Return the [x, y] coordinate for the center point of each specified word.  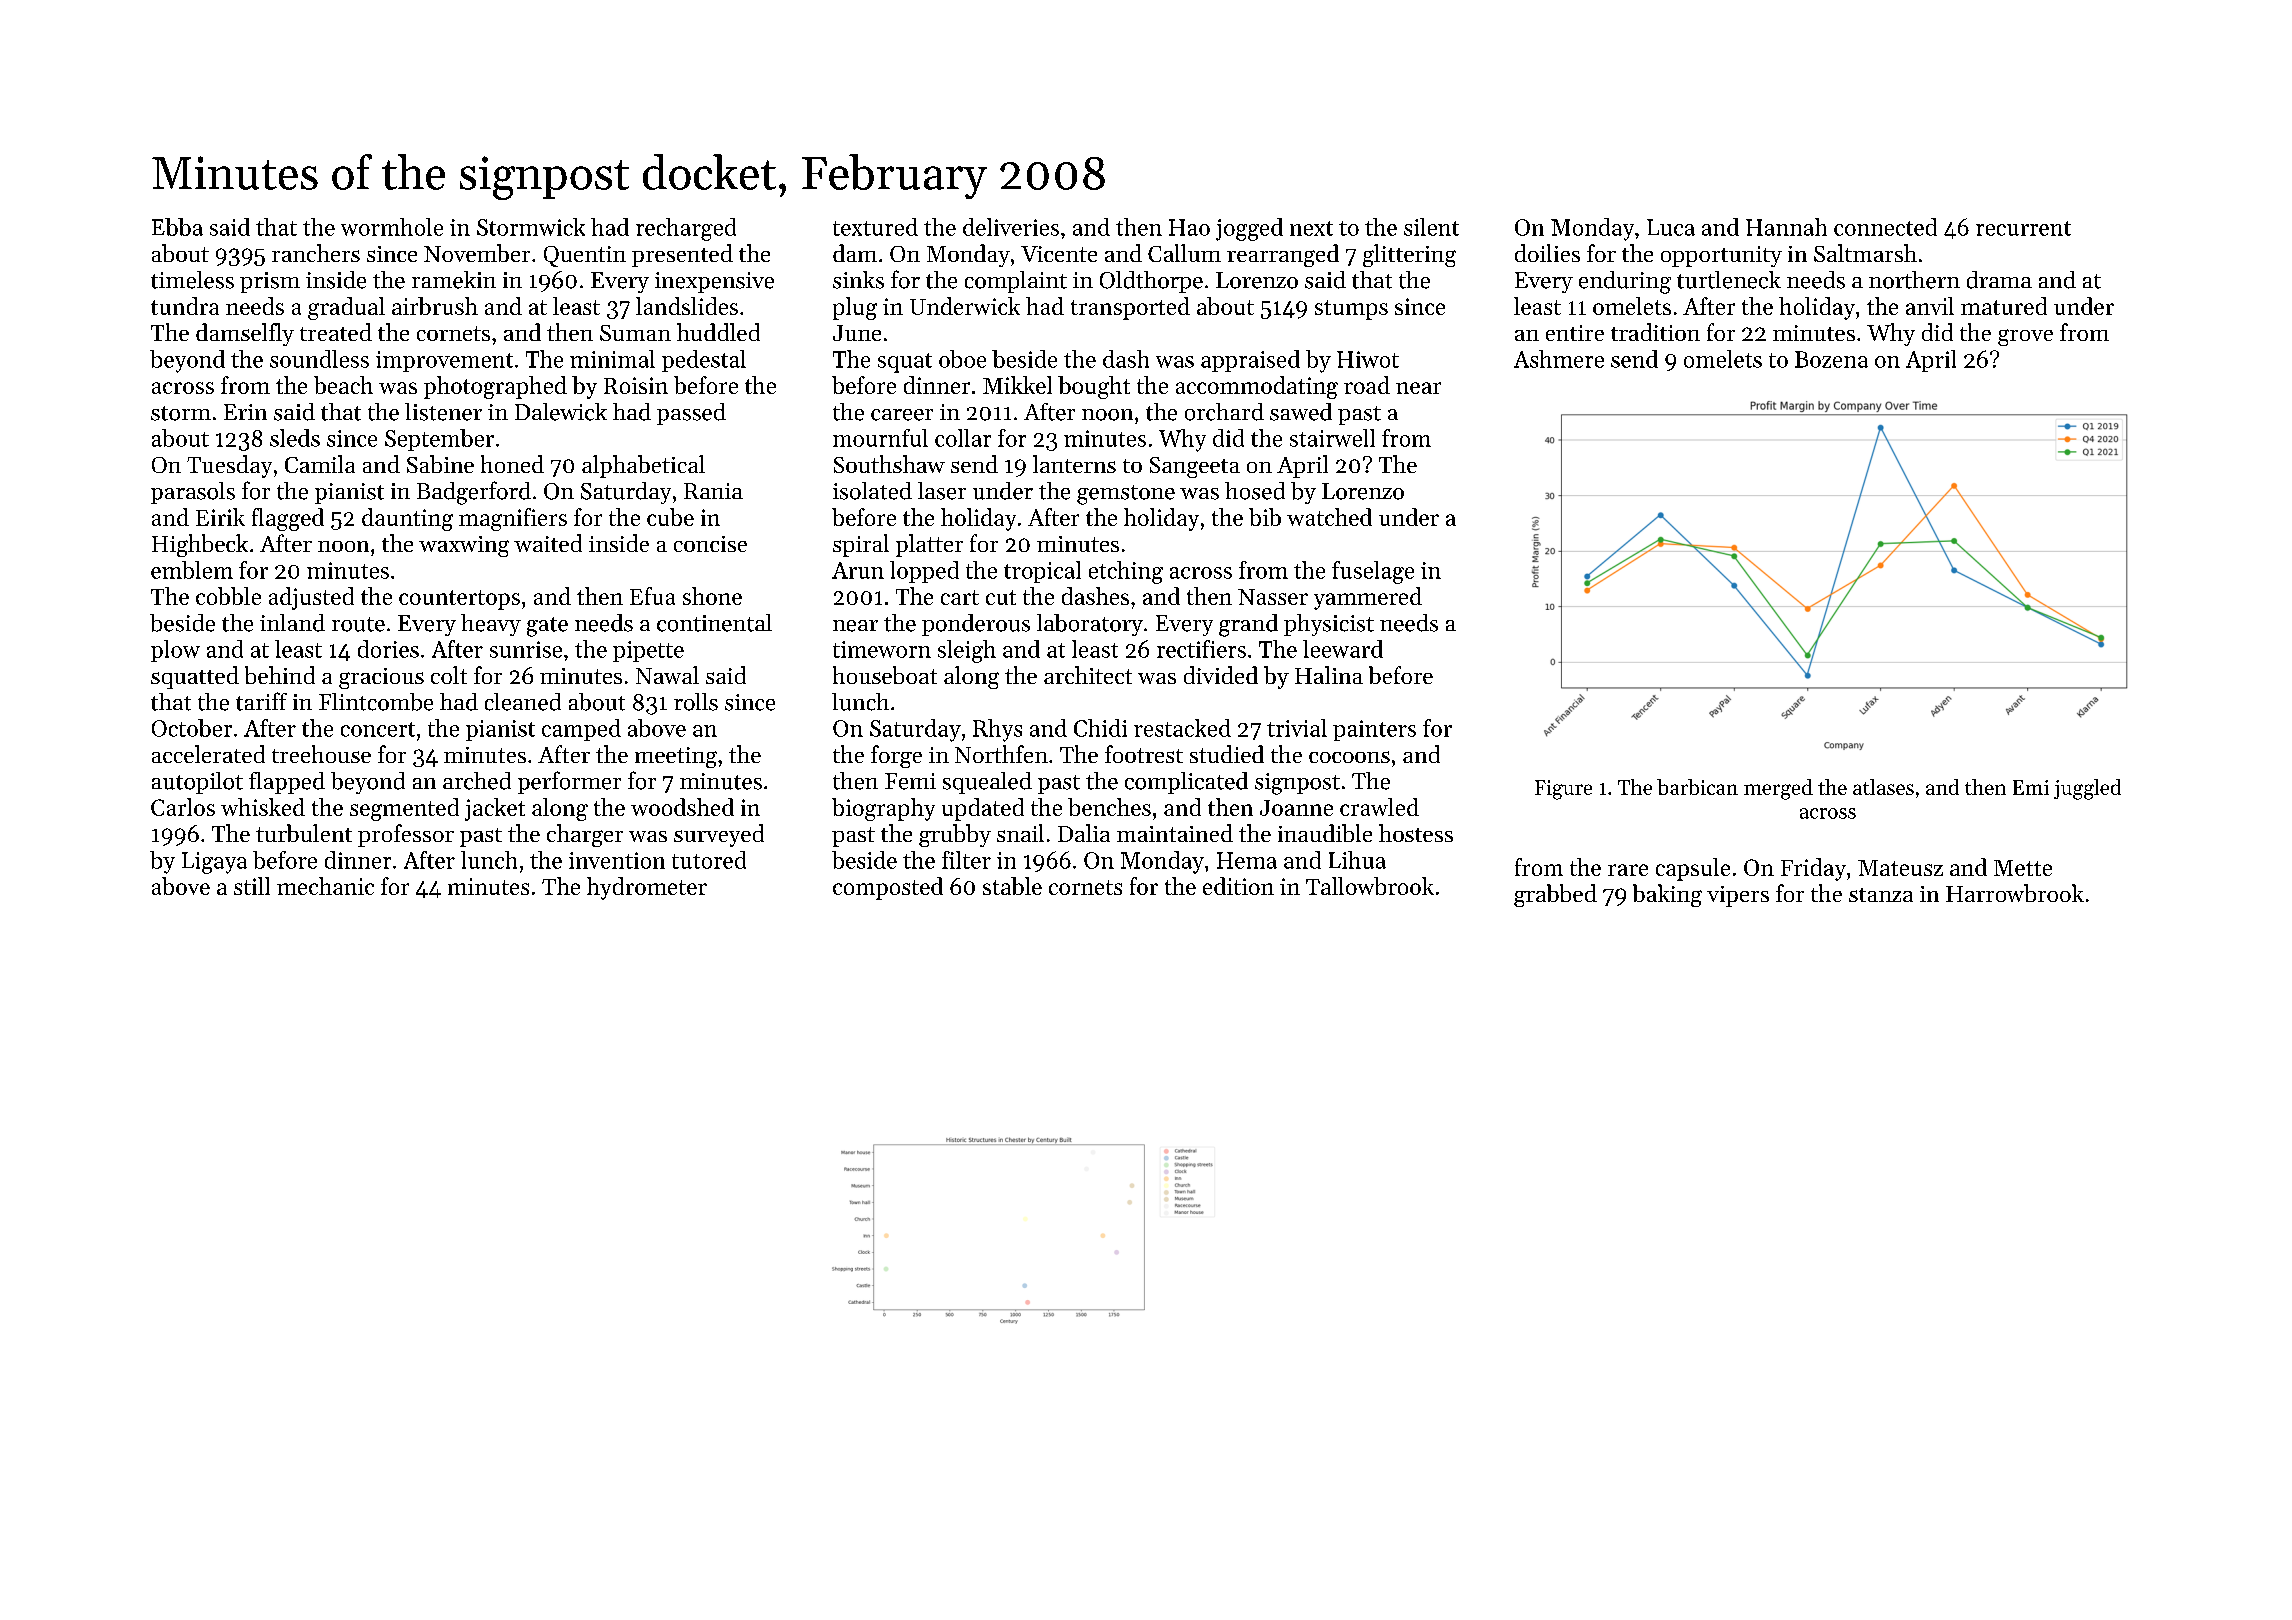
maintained [1175, 833]
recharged [686, 229]
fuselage [1373, 572]
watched [1329, 517]
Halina [1329, 675]
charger [585, 835]
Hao [1189, 227]
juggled [2087, 789]
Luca [1671, 227]
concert [378, 729]
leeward [1343, 649]
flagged [288, 519]
